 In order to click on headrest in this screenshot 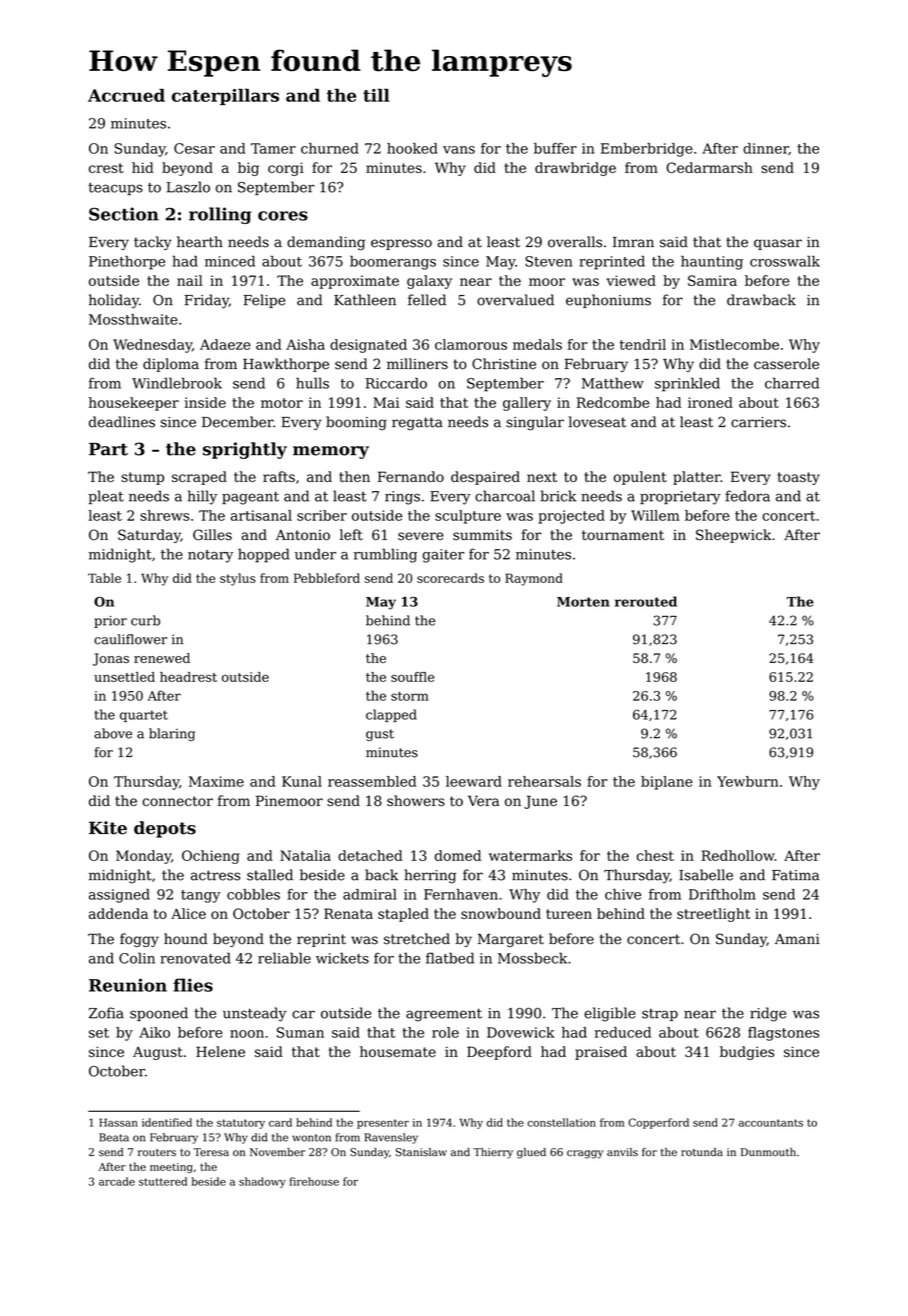, I will do `click(188, 677)`.
